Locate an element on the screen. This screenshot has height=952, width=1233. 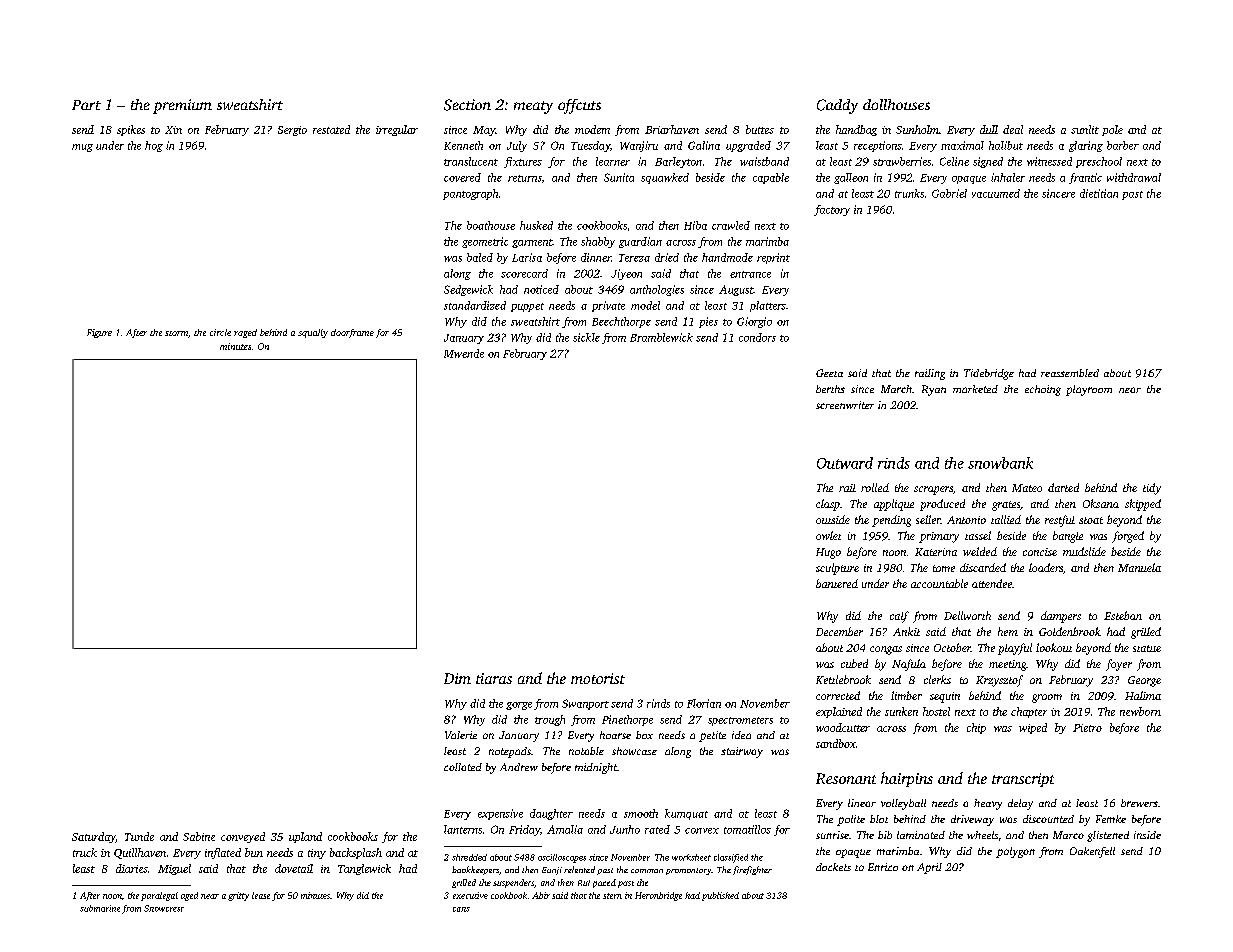
mug is located at coordinates (82, 148).
